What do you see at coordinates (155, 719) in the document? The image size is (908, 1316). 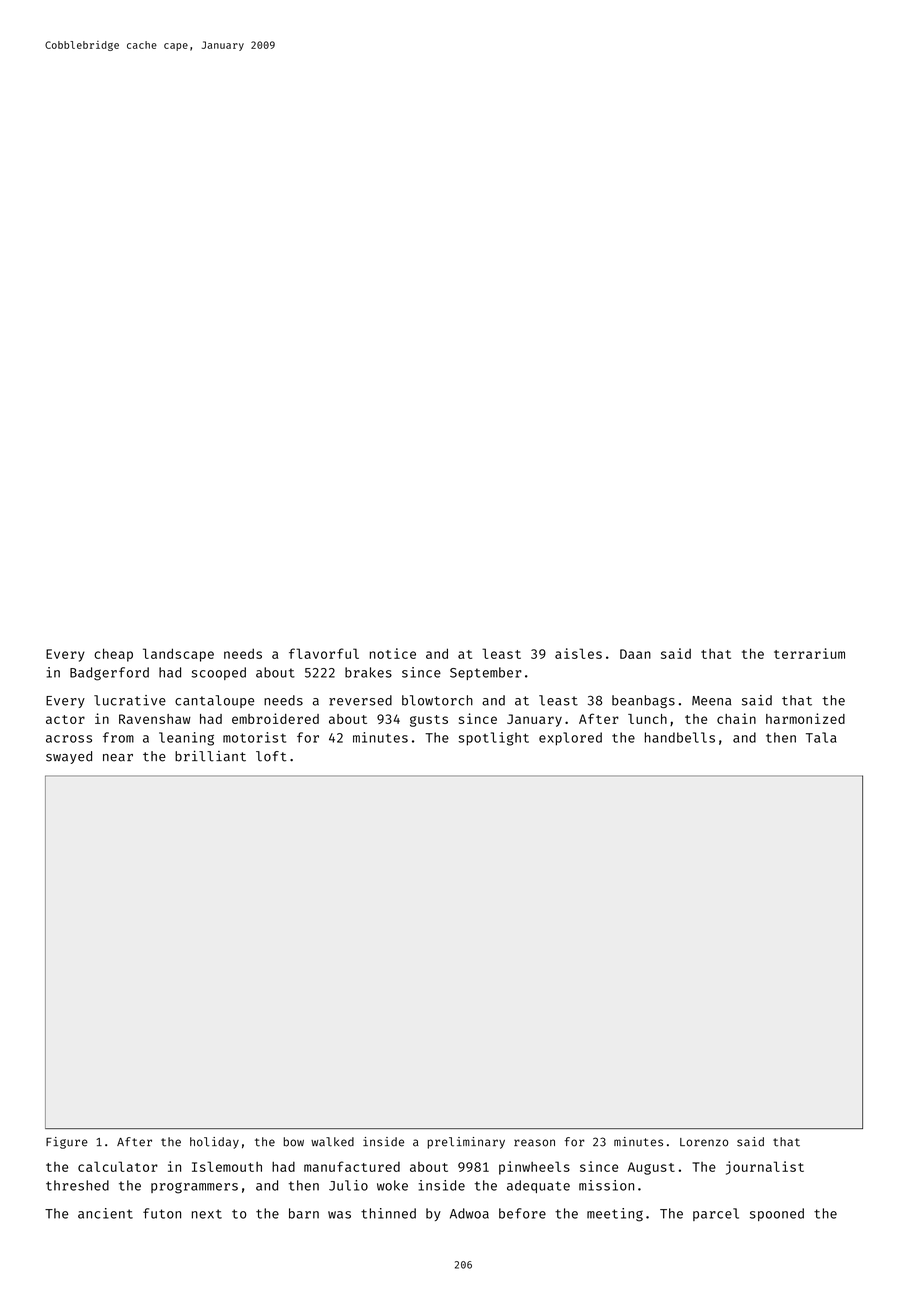 I see `Ravenshaw` at bounding box center [155, 719].
